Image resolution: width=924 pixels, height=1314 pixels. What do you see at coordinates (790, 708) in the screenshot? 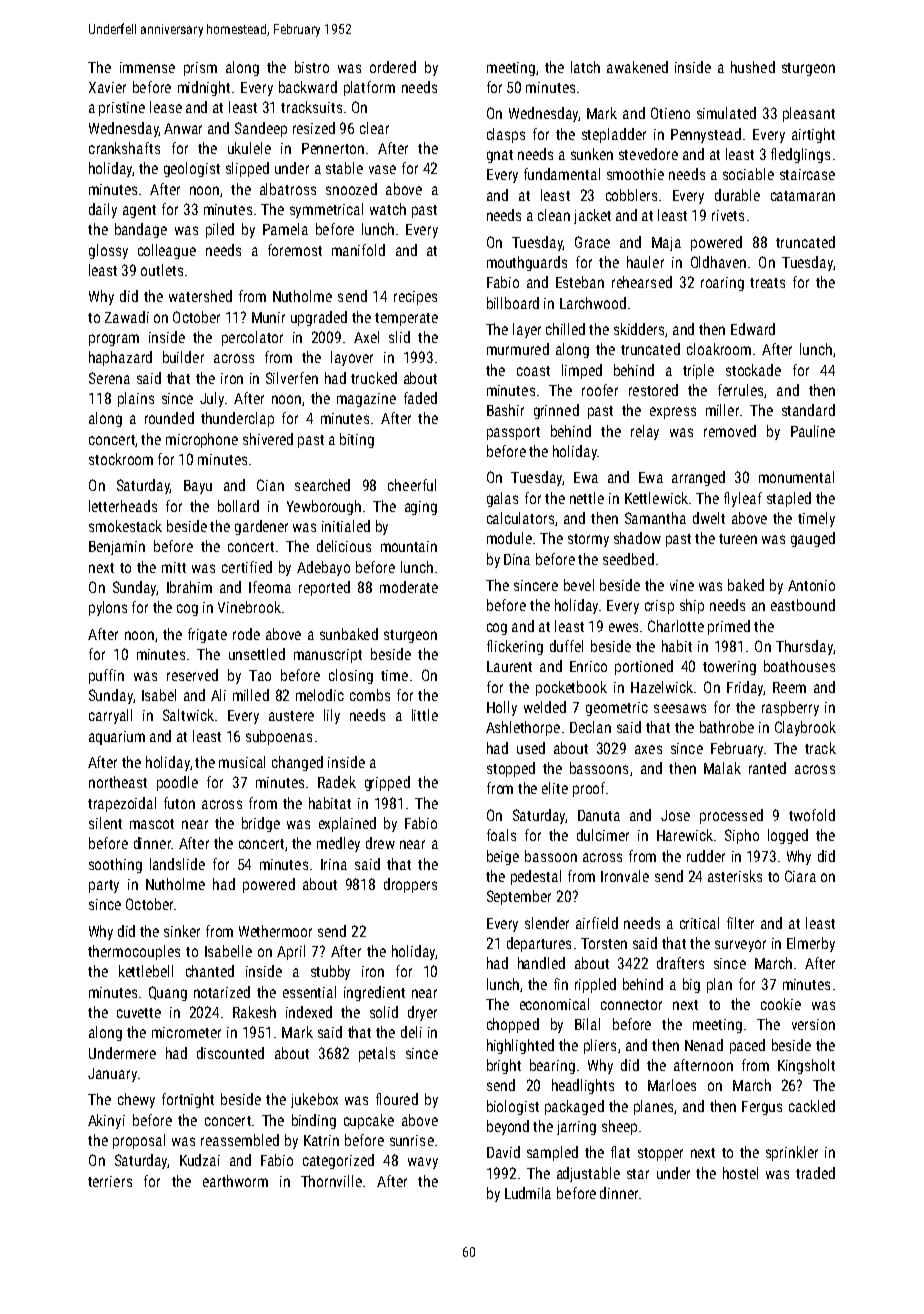
I see `raspberry` at bounding box center [790, 708].
